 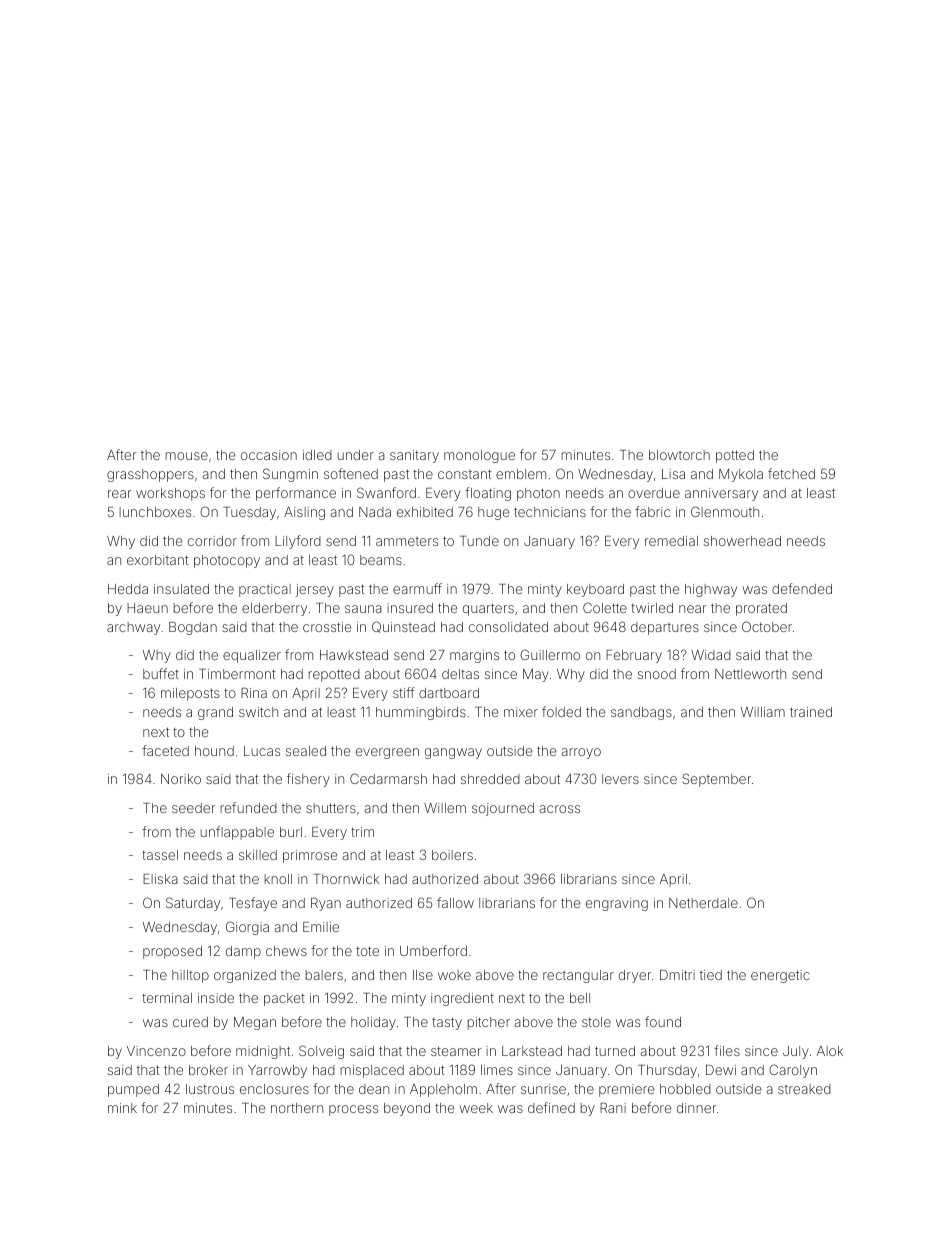 What do you see at coordinates (791, 473) in the image?
I see `fetched` at bounding box center [791, 473].
